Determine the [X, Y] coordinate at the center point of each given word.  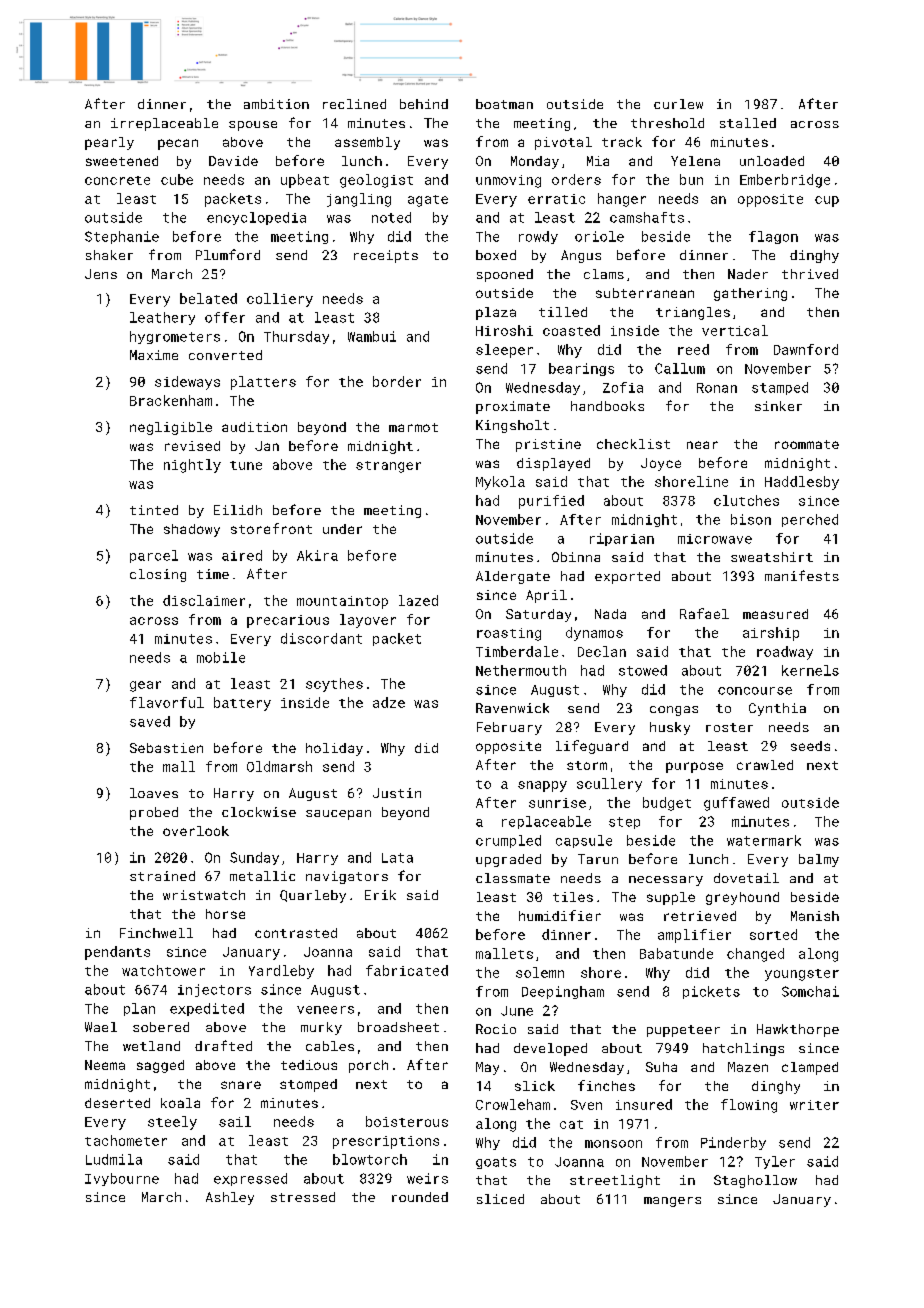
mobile [221, 657]
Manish [815, 916]
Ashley [230, 1198]
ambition [276, 104]
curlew [678, 104]
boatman [504, 104]
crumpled [508, 841]
